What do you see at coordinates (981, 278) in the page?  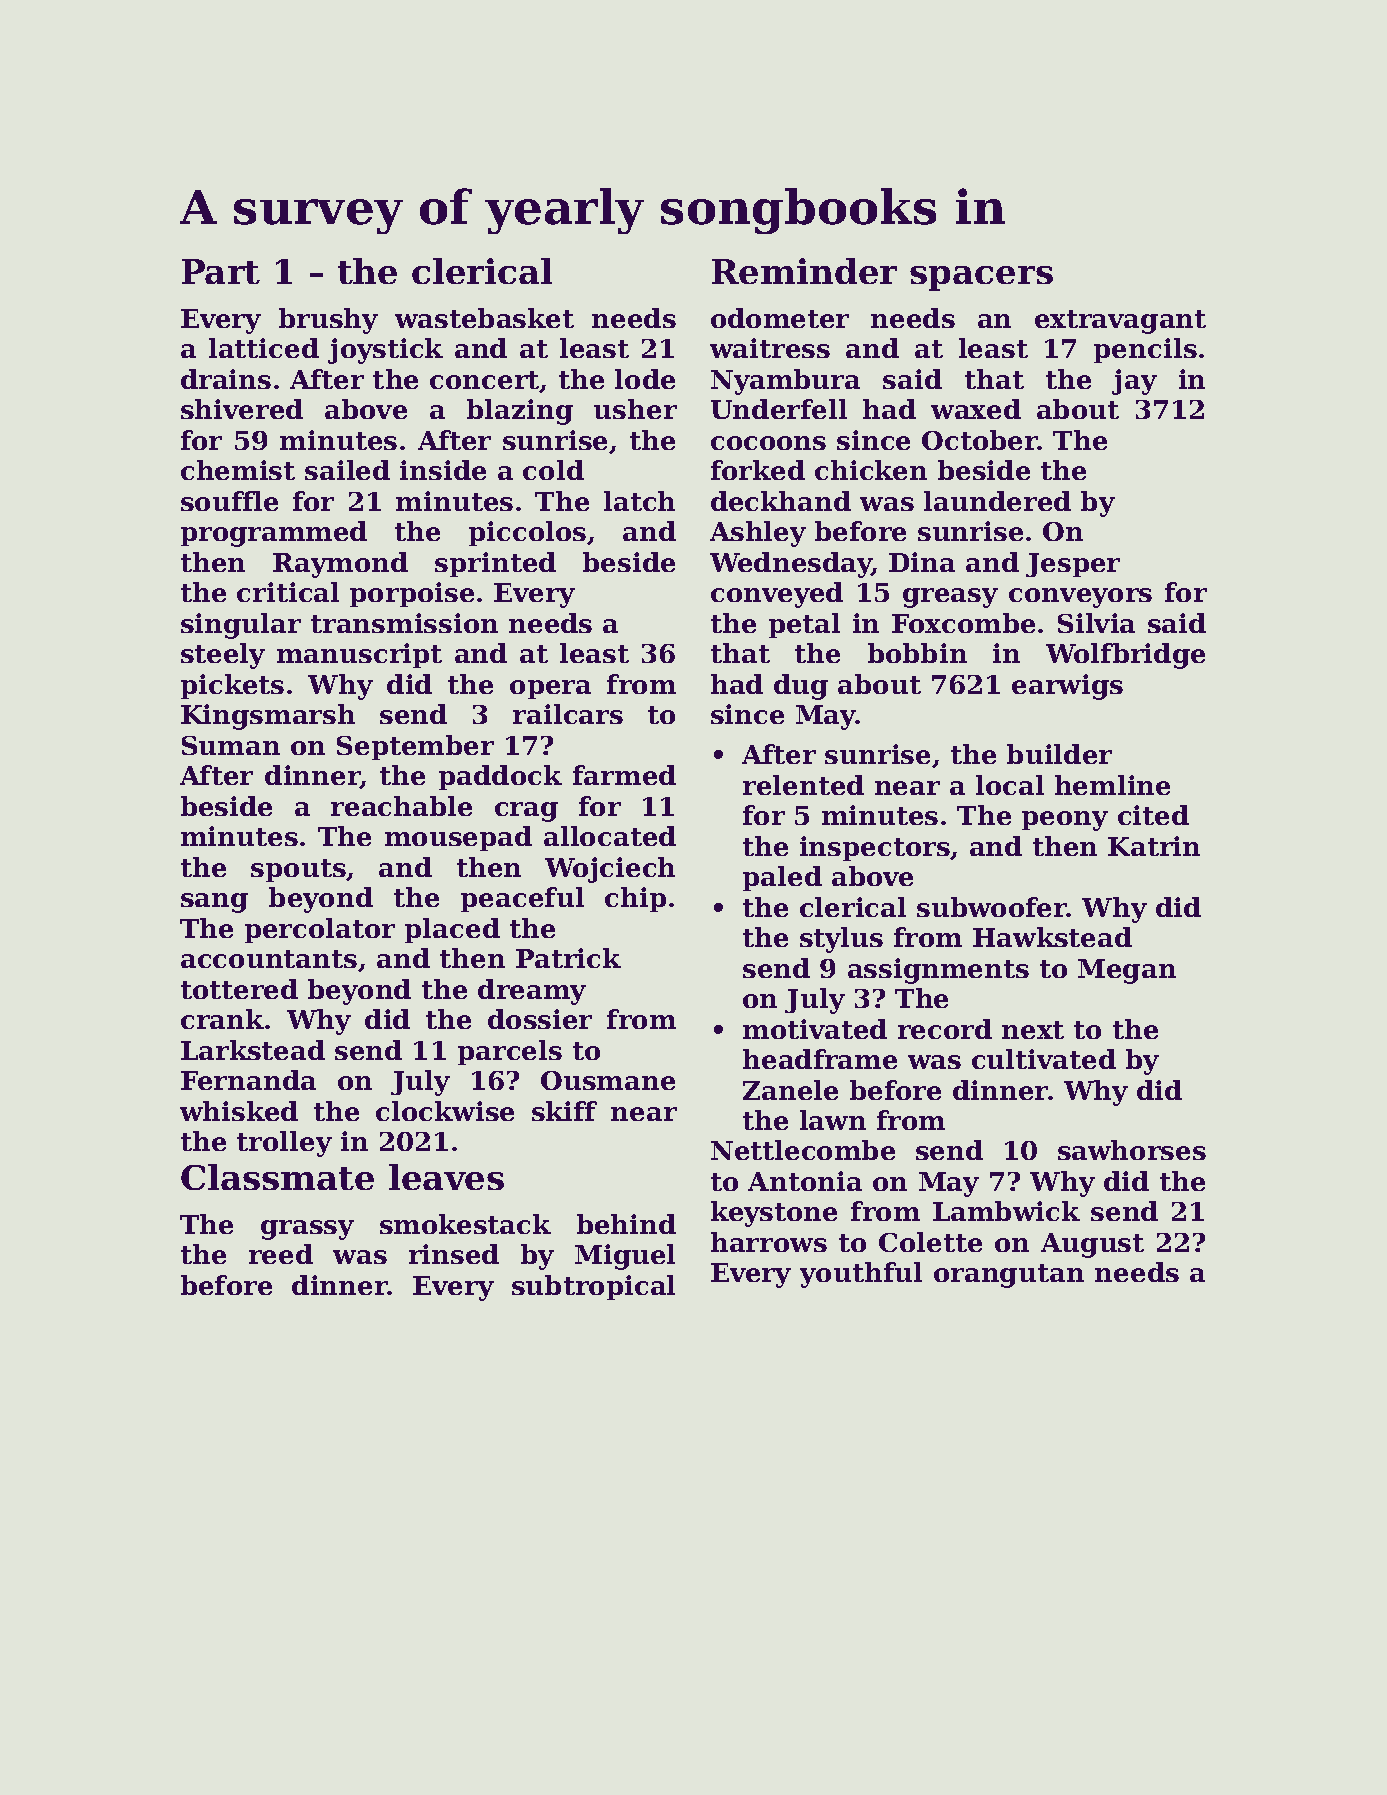 I see `spacers` at bounding box center [981, 278].
